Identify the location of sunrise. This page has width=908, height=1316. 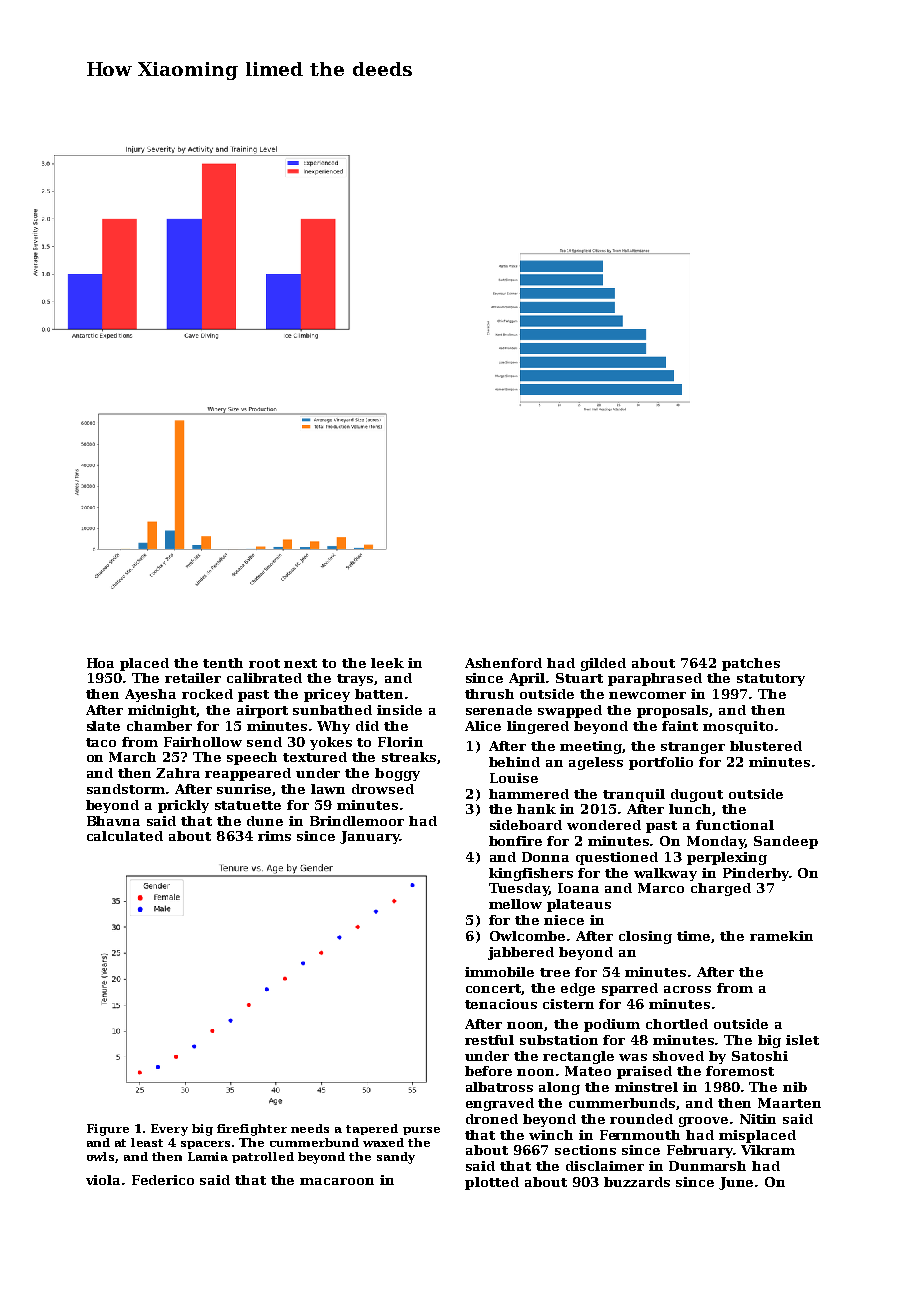
(245, 790).
